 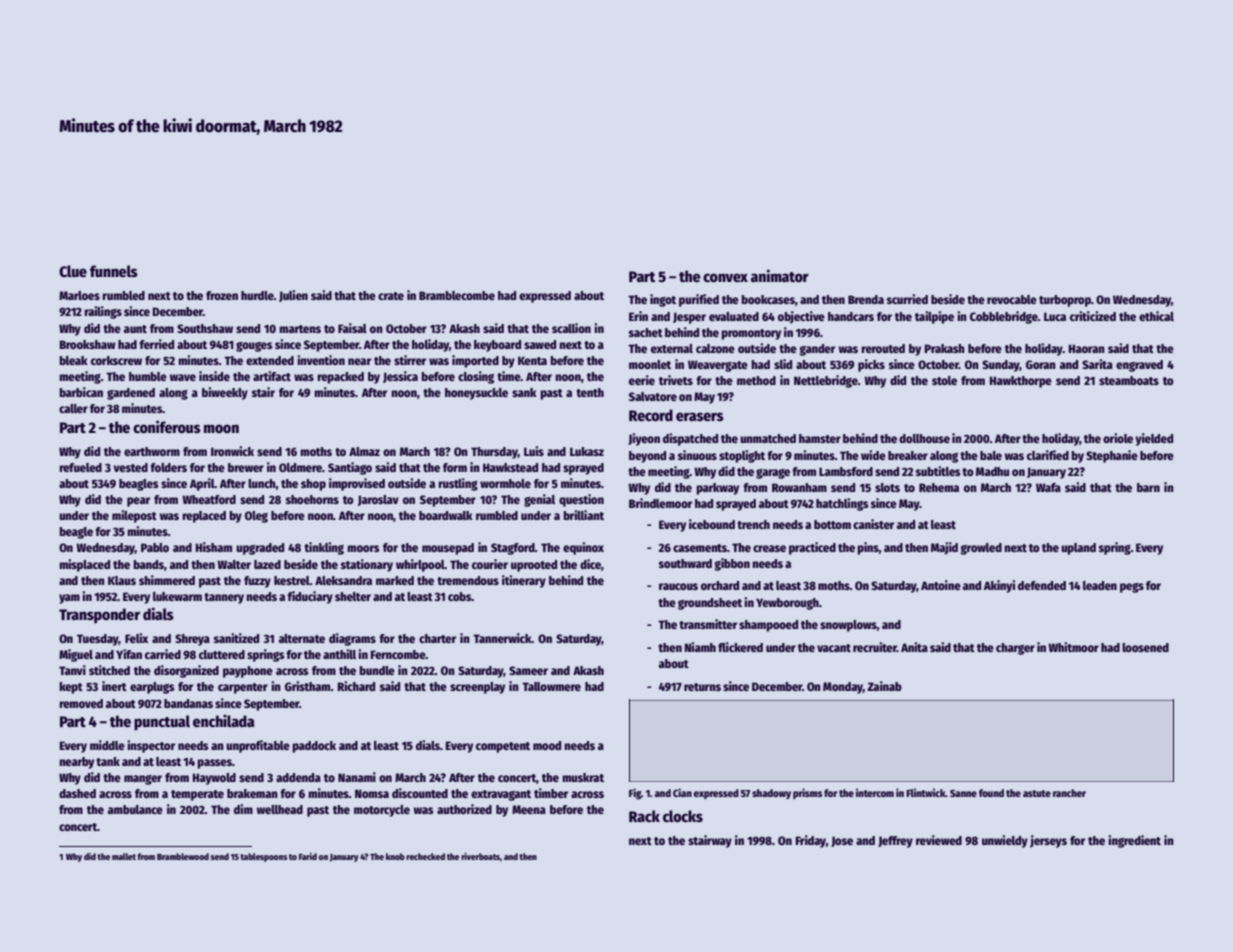 I want to click on shadowy, so click(x=771, y=794).
